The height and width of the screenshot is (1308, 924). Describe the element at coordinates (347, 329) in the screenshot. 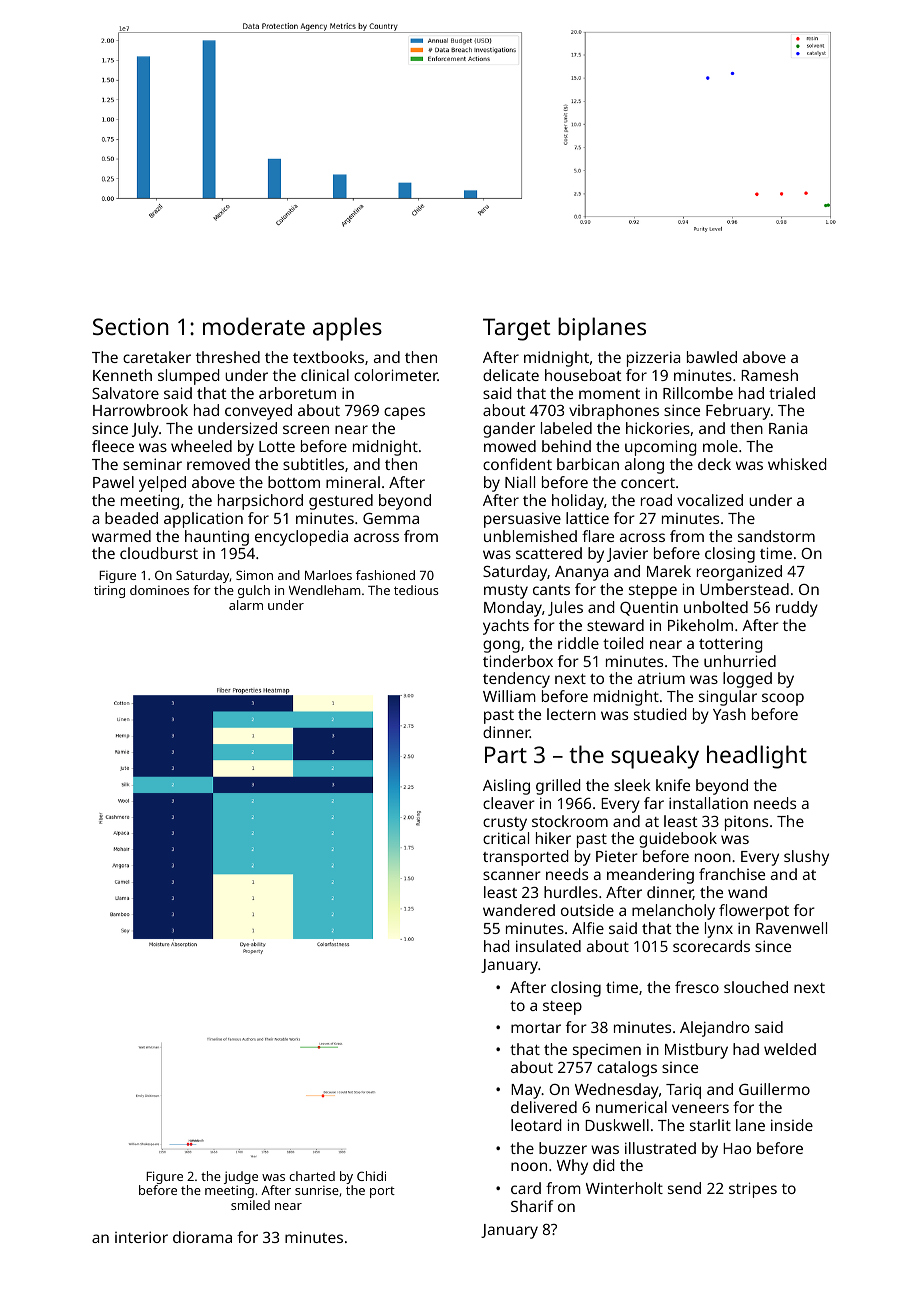

I see `apples` at that location.
